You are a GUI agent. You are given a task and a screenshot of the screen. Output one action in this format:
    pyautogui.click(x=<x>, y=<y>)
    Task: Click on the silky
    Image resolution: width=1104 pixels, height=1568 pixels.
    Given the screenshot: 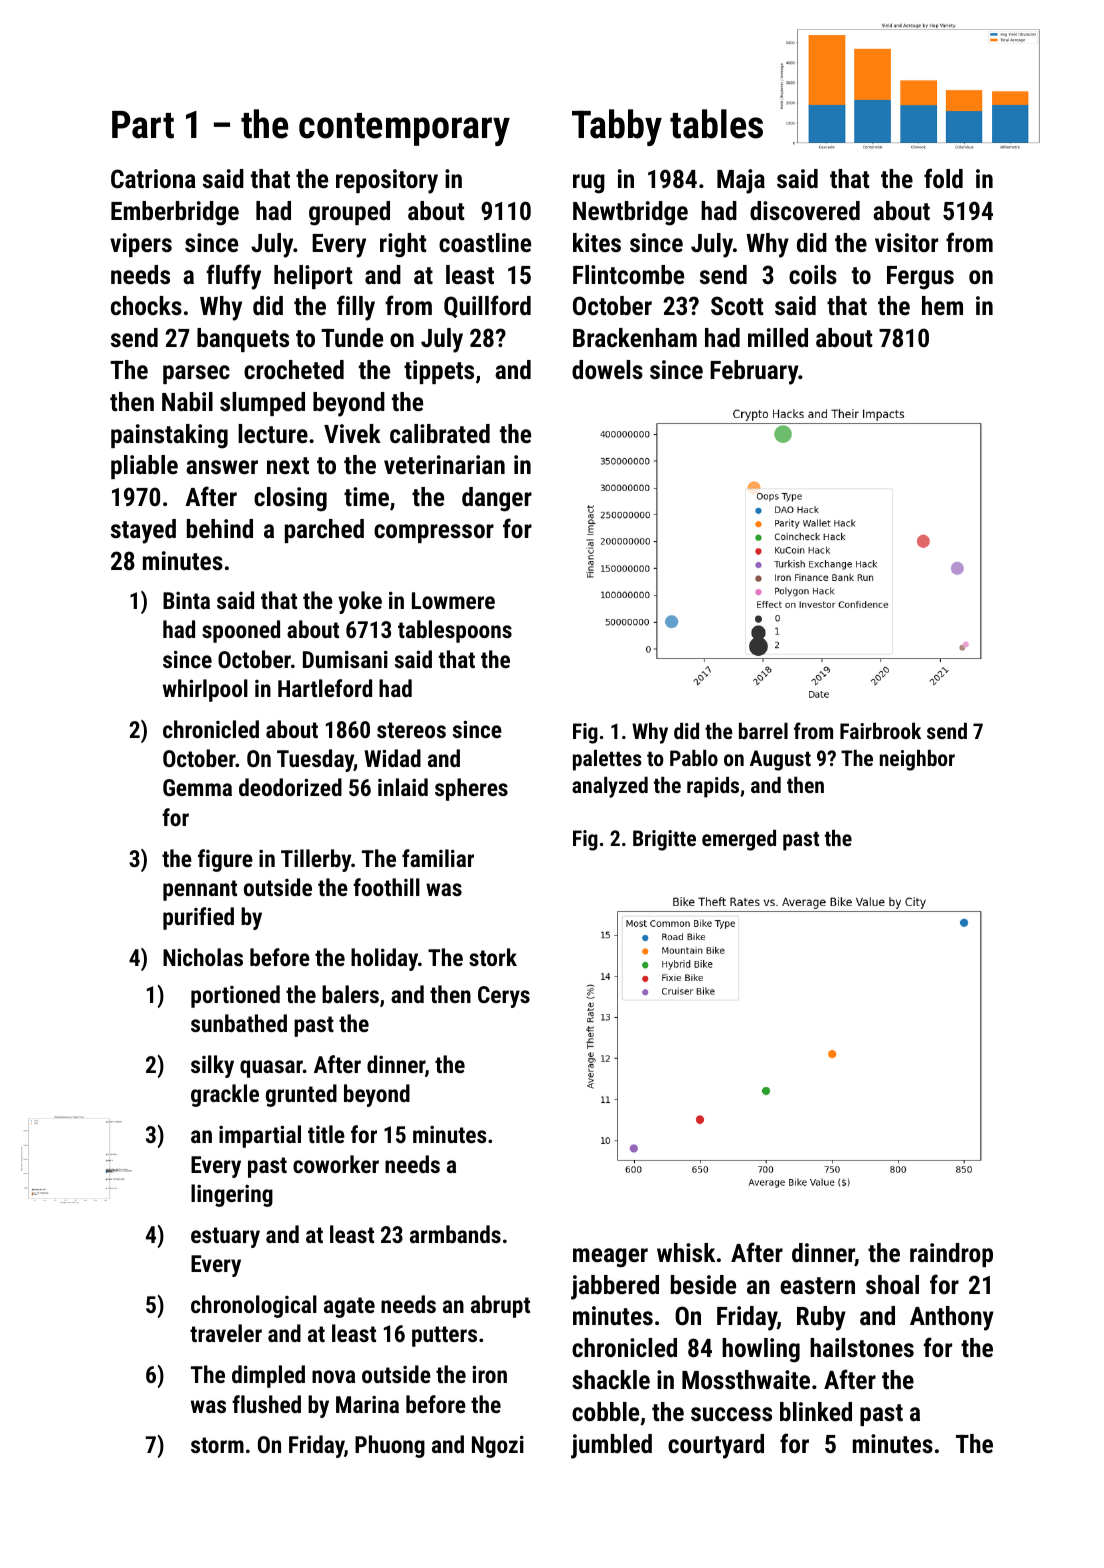 What is the action you would take?
    pyautogui.click(x=212, y=1066)
